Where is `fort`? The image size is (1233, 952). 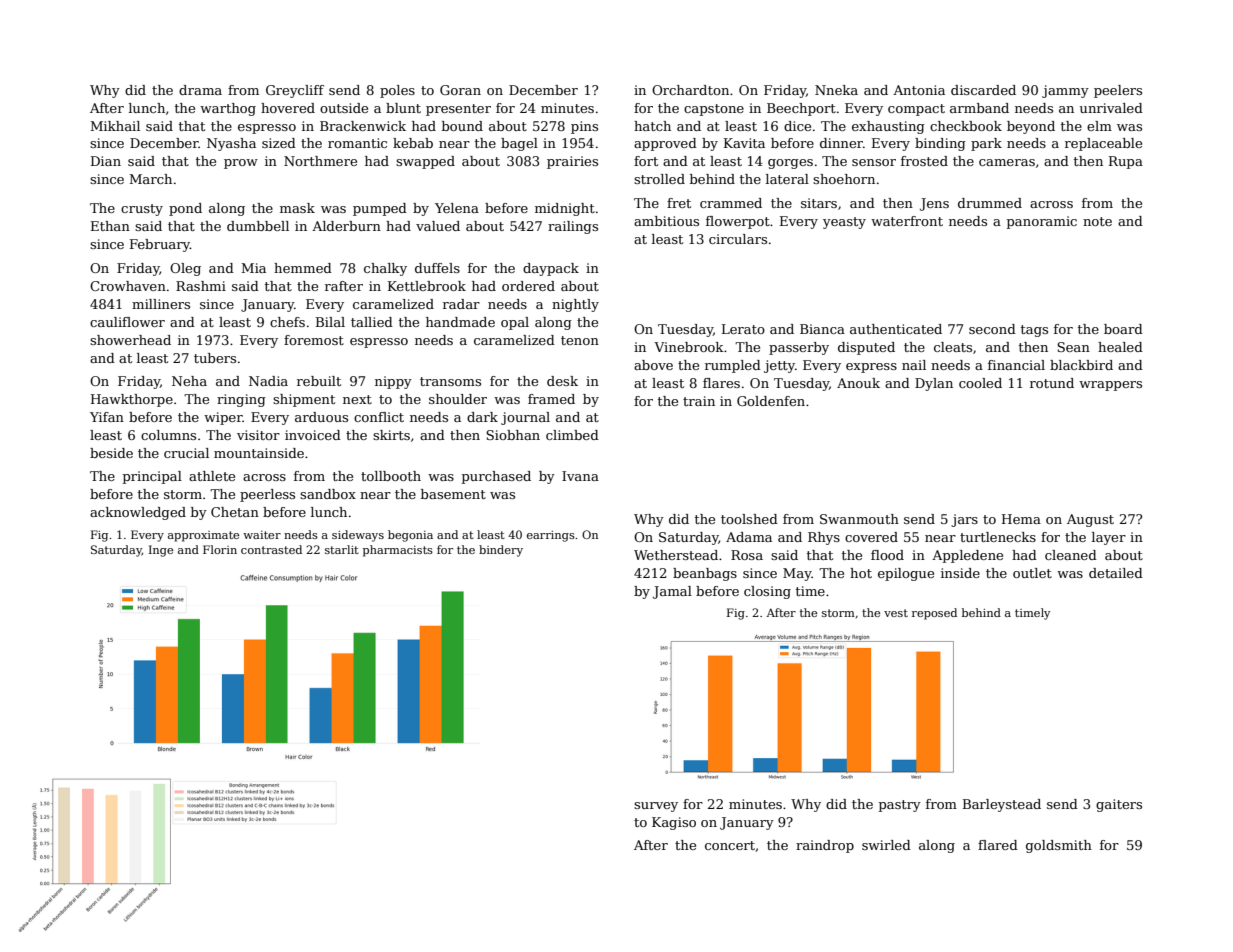 fort is located at coordinates (646, 161).
